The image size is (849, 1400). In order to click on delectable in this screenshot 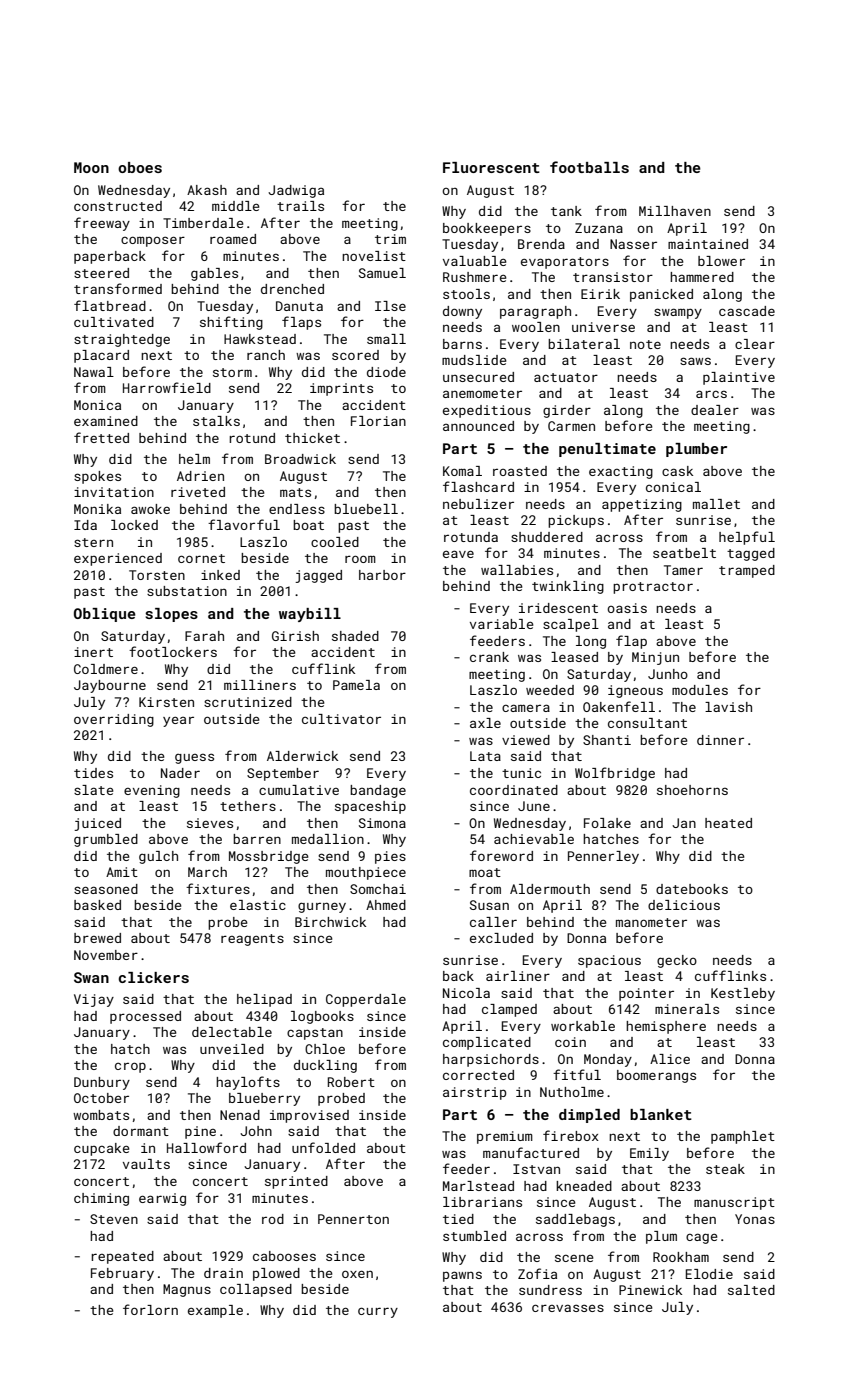, I will do `click(232, 1032)`.
